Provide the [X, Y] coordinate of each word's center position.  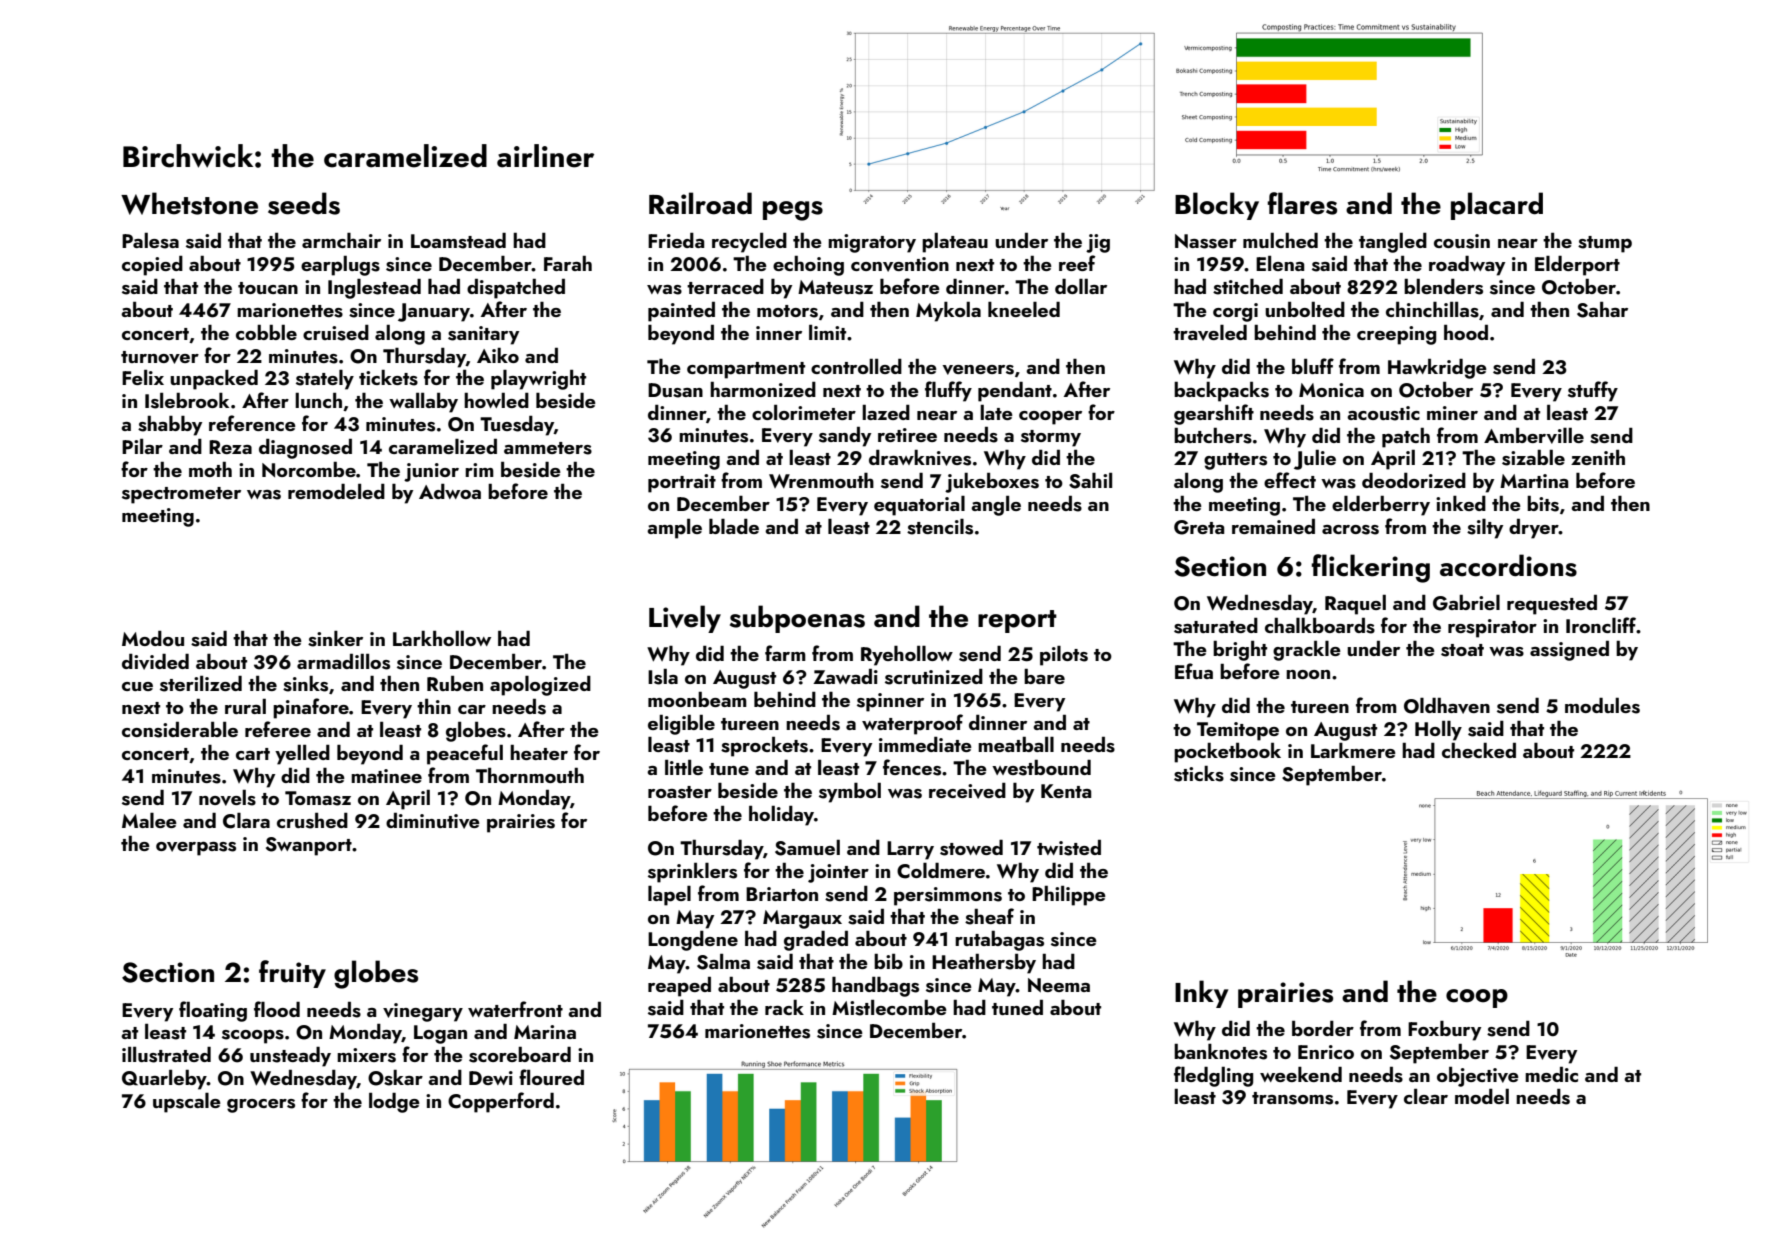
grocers [261, 1106]
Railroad [700, 203]
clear [1426, 1096]
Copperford [501, 1102]
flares [1302, 203]
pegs [793, 211]
